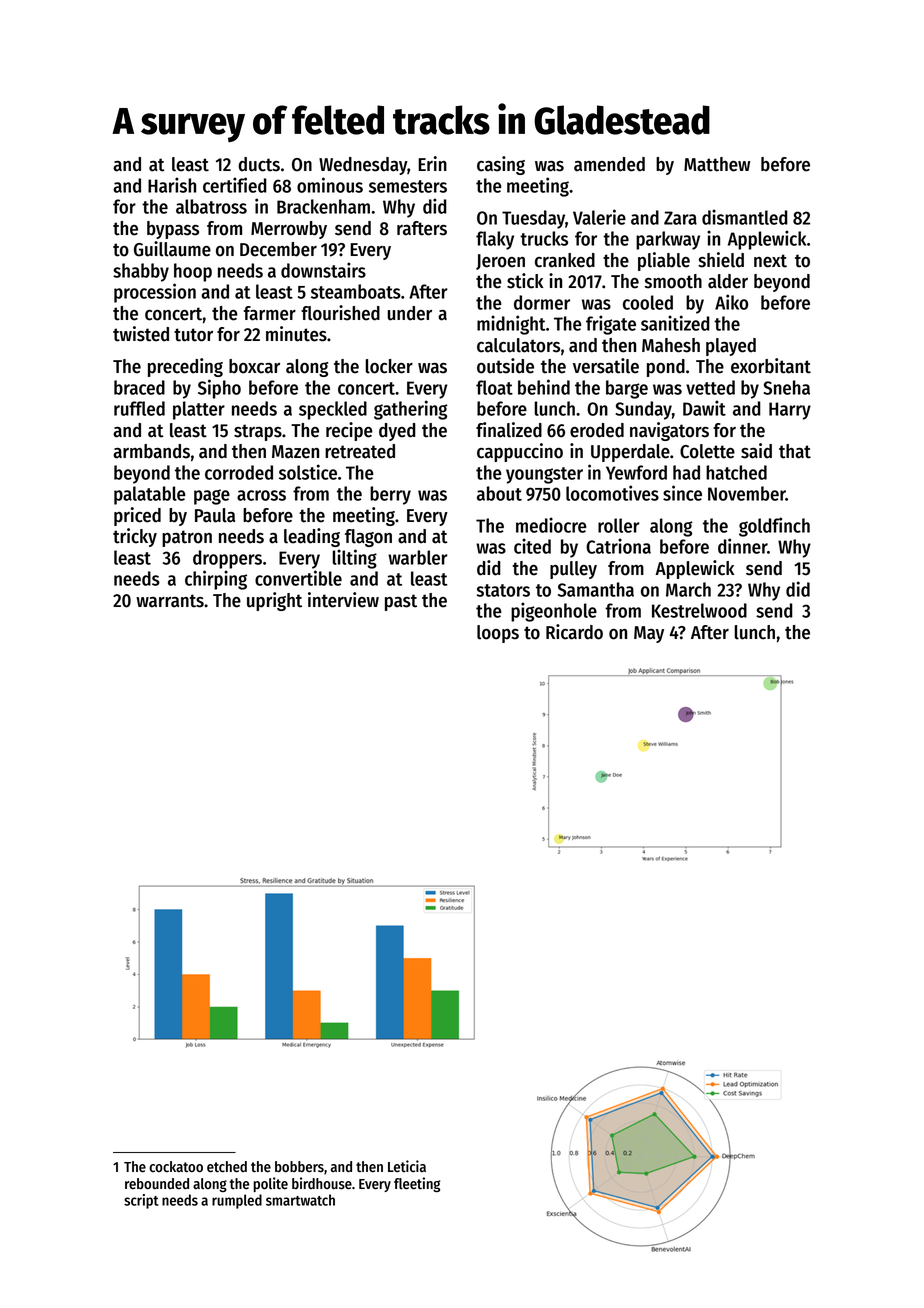  Describe the element at coordinates (141, 1201) in the page. I see `script` at that location.
